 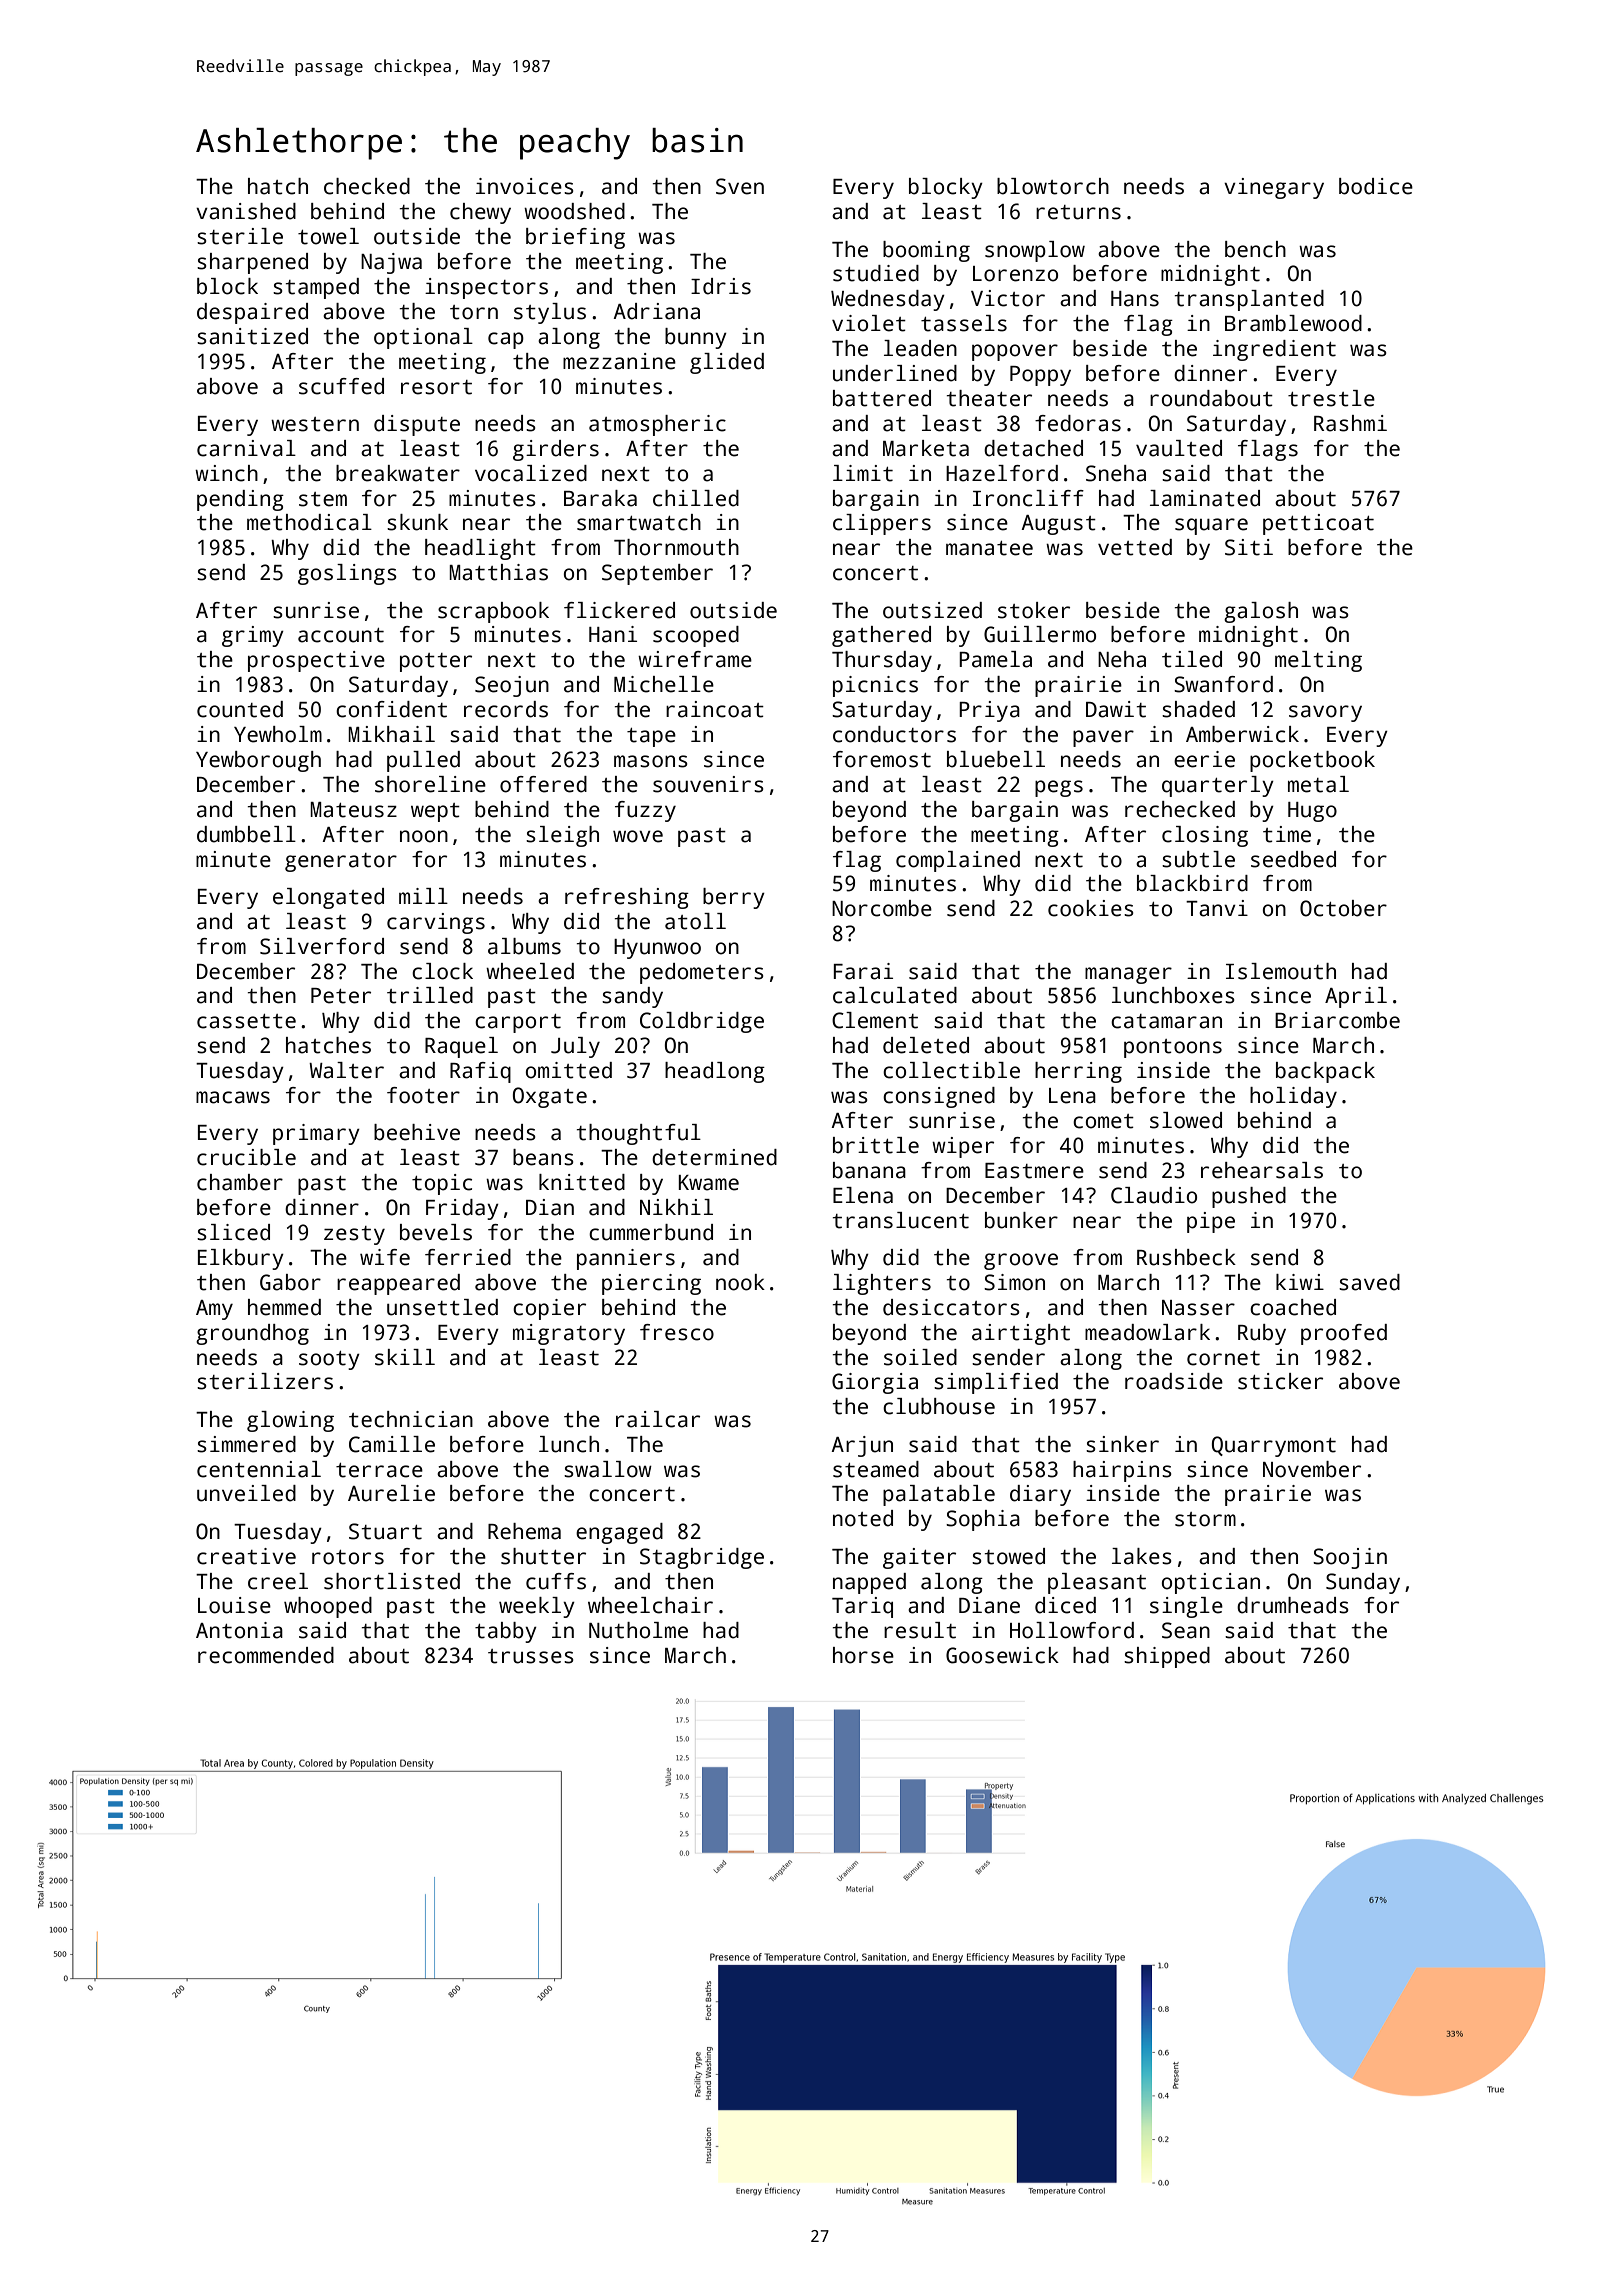 What do you see at coordinates (869, 1170) in the image?
I see `banana` at bounding box center [869, 1170].
